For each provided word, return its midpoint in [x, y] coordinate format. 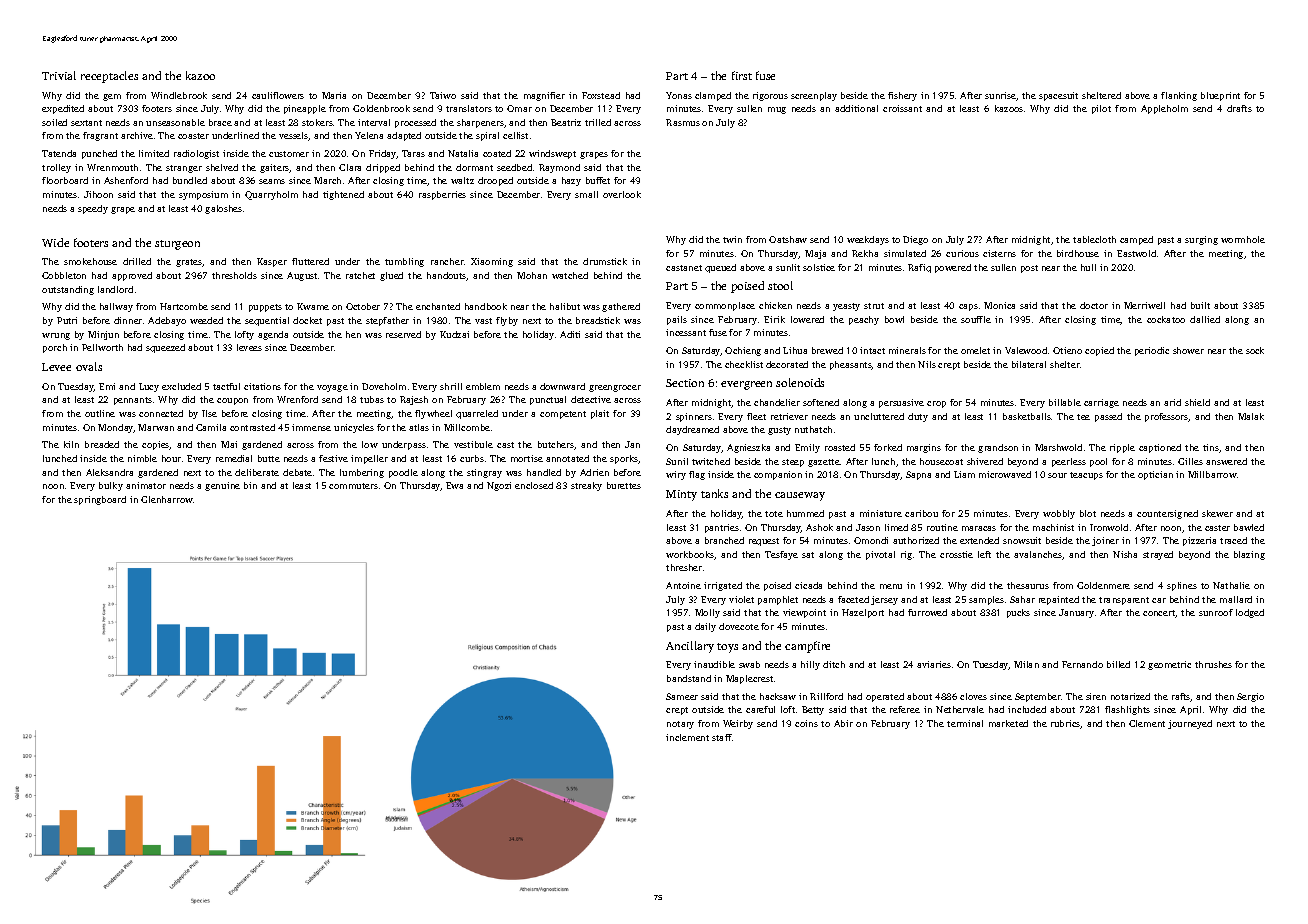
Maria [334, 95]
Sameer [682, 696]
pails [677, 320]
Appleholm [1164, 109]
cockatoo [1166, 319]
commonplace [725, 306]
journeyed [1190, 724]
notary [680, 725]
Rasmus [683, 122]
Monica [999, 305]
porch [55, 348]
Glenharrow [167, 499]
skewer [1217, 513]
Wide [55, 242]
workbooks [690, 554]
